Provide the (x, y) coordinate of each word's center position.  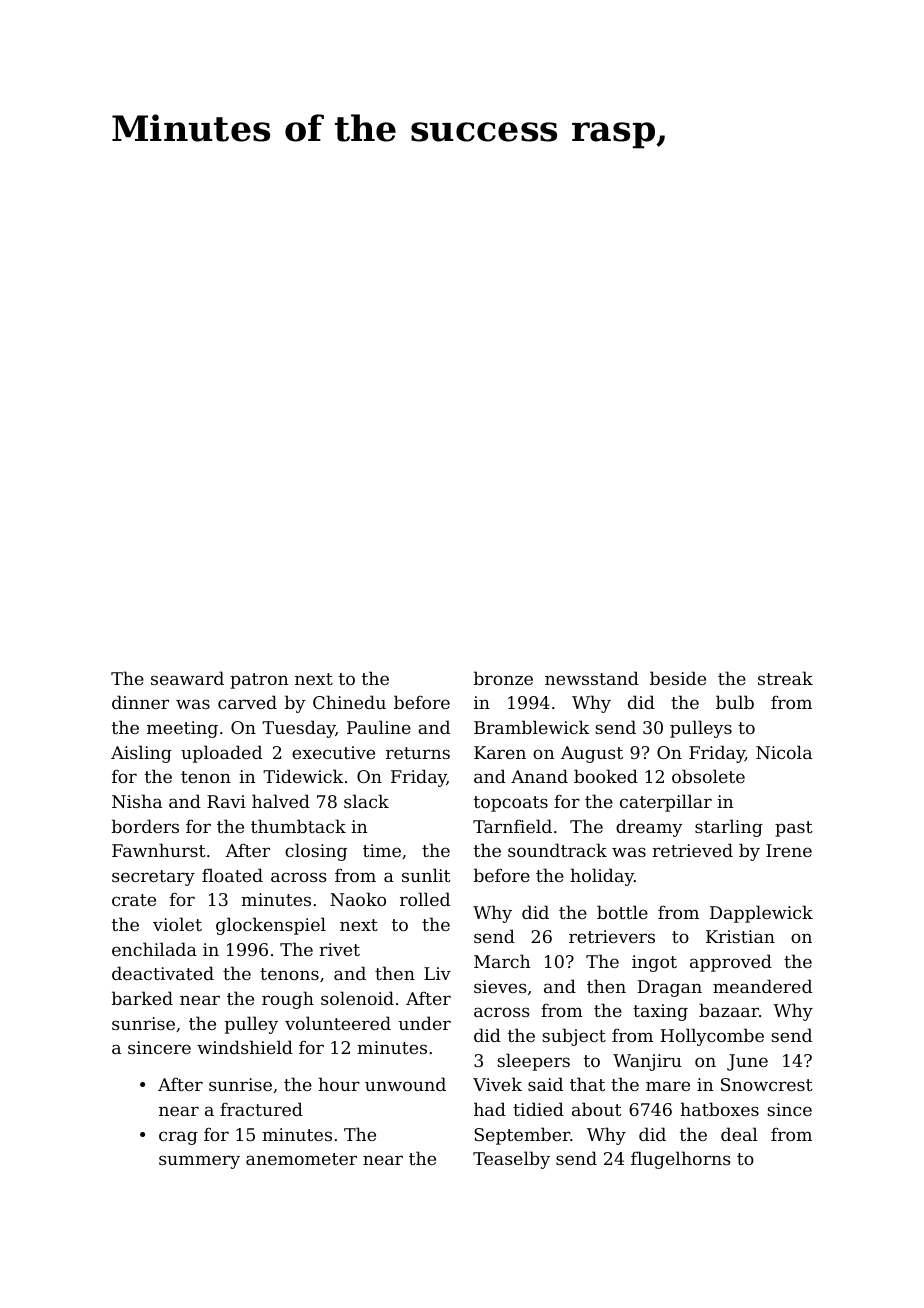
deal (739, 1134)
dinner (140, 702)
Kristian (740, 936)
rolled (425, 899)
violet (177, 924)
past (794, 829)
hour (339, 1084)
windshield (245, 1047)
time (382, 850)
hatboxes (719, 1109)
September (522, 1136)
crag (178, 1138)
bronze (503, 678)
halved (281, 801)
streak (785, 678)
